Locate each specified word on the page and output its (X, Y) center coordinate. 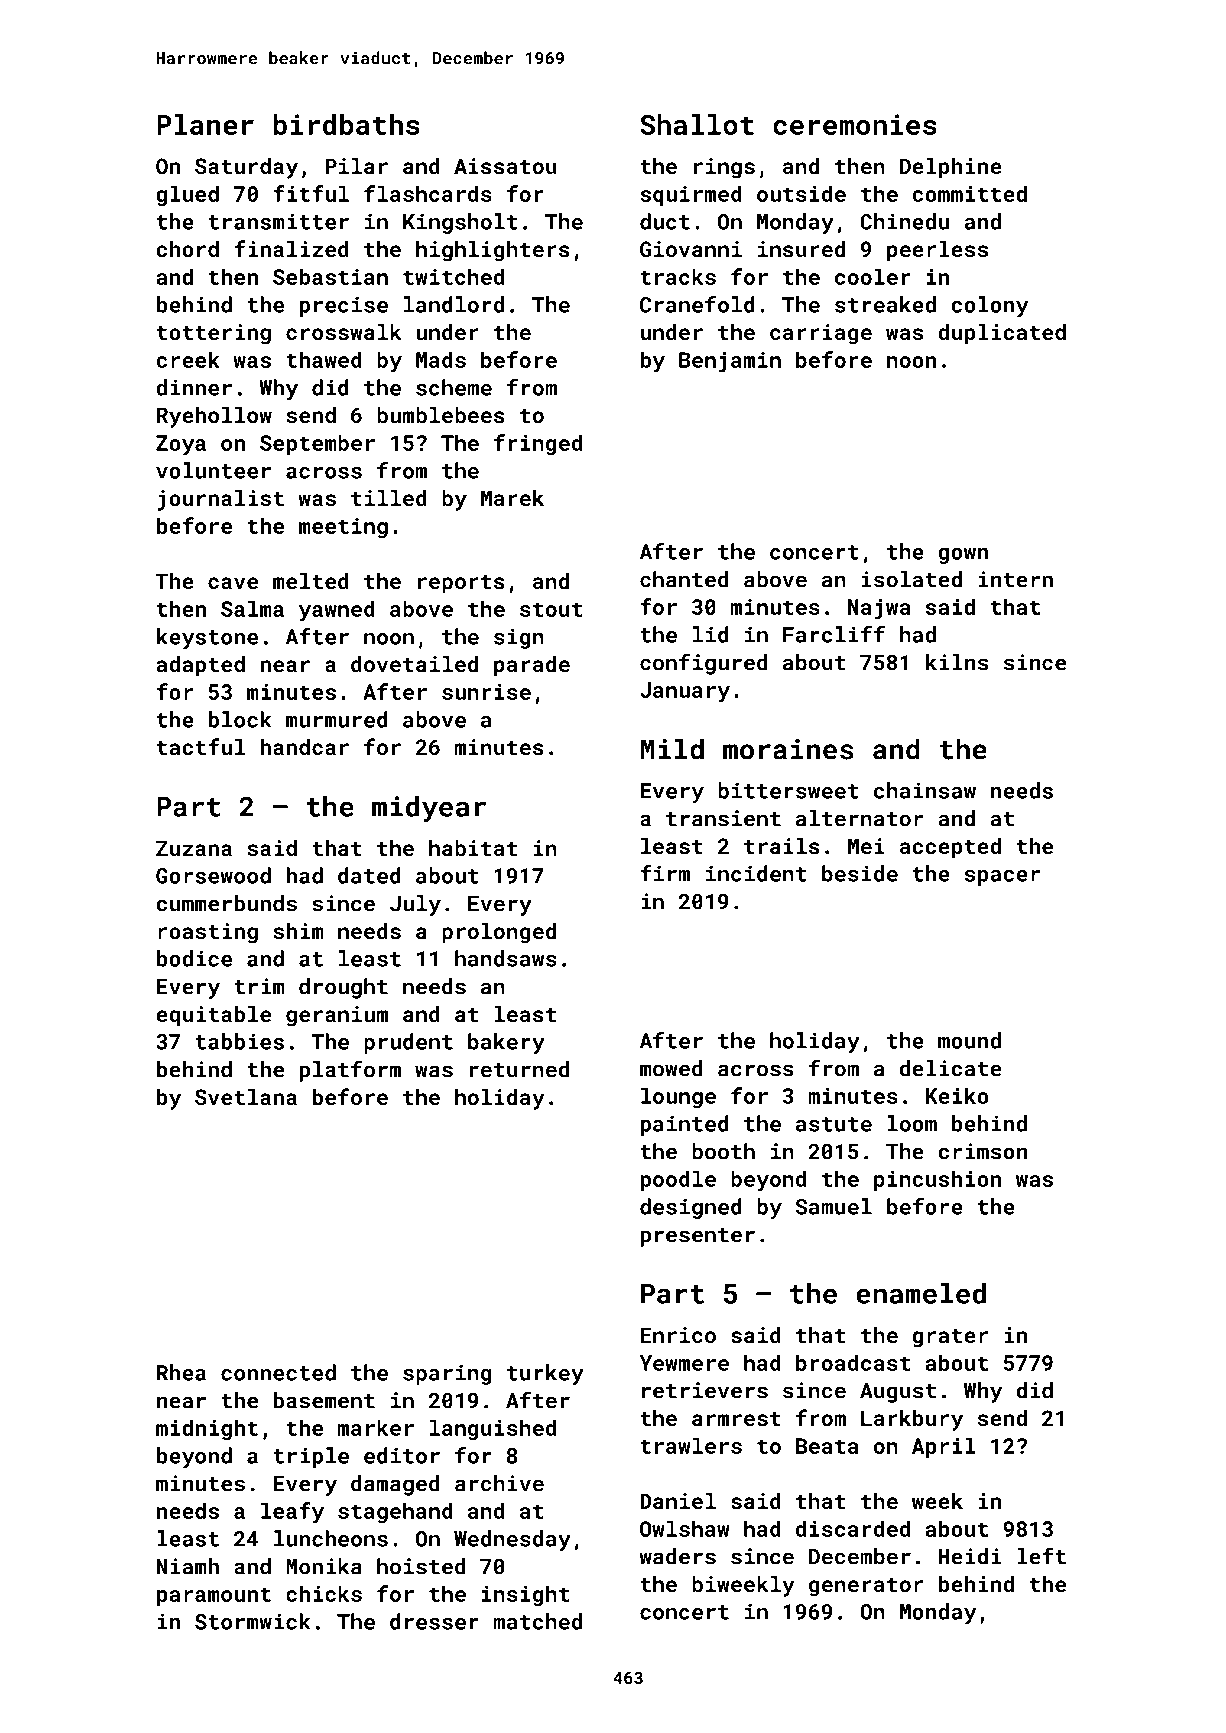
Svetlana (246, 1097)
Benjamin (730, 362)
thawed (324, 359)
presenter (698, 1237)
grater (950, 1338)
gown (963, 556)
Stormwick (253, 1621)
